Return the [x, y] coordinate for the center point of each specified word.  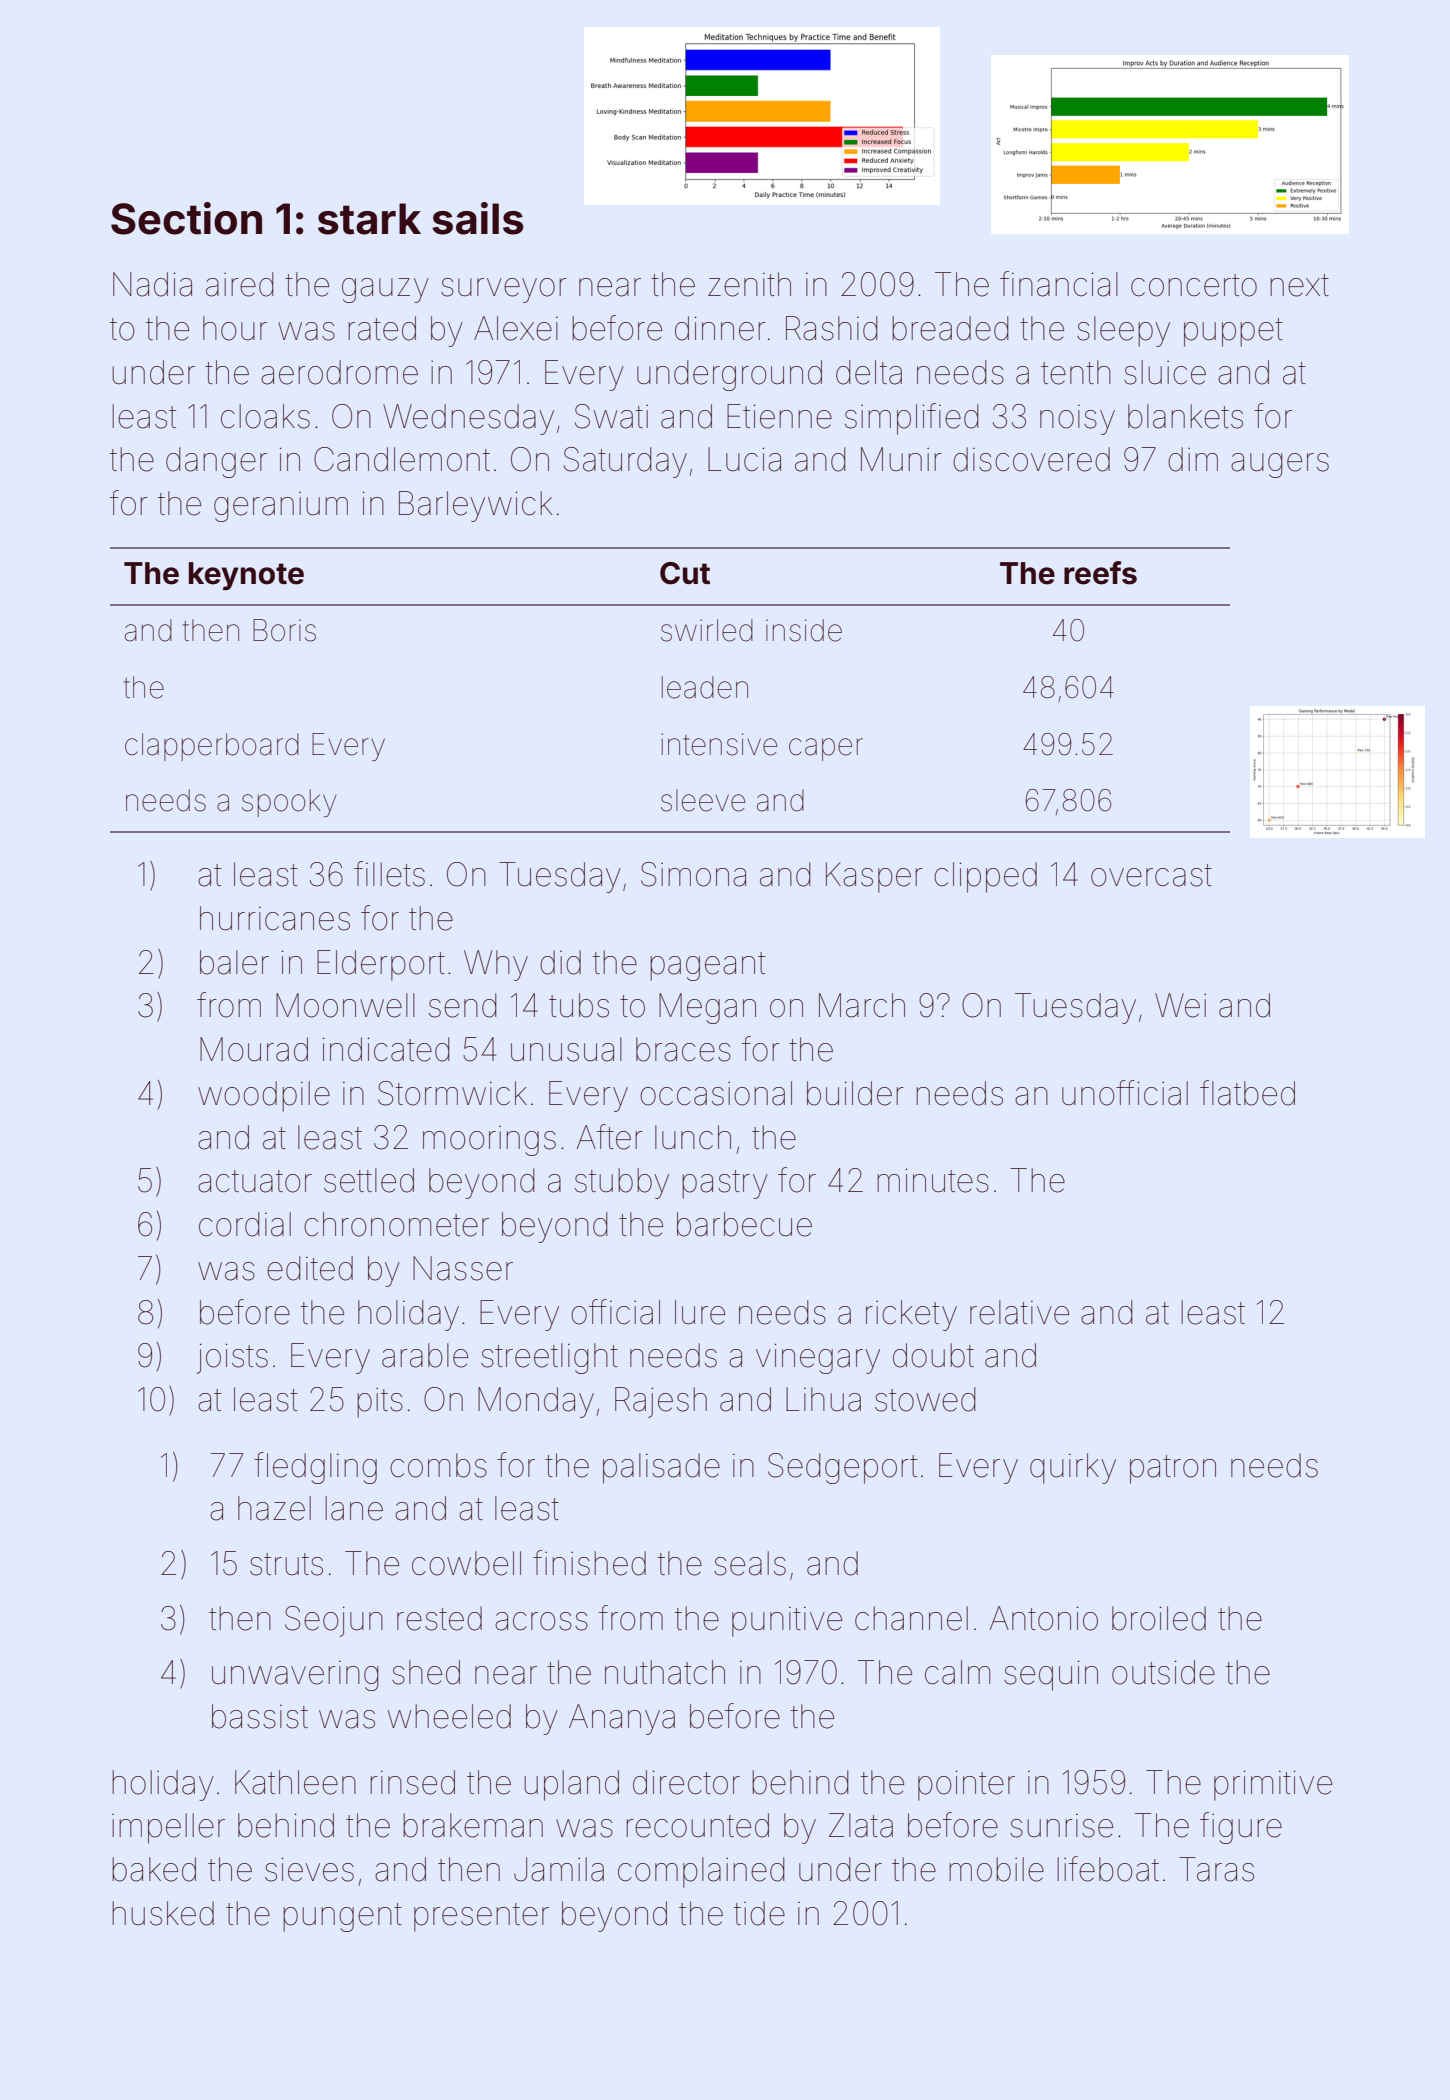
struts [286, 1564]
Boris [284, 630]
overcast [1151, 875]
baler [234, 962]
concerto [1194, 285]
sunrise [1061, 1826]
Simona [693, 874]
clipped [985, 877]
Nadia [152, 284]
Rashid [831, 328]
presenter [481, 1917]
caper [826, 749]
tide [759, 1913]
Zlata [861, 1825]
